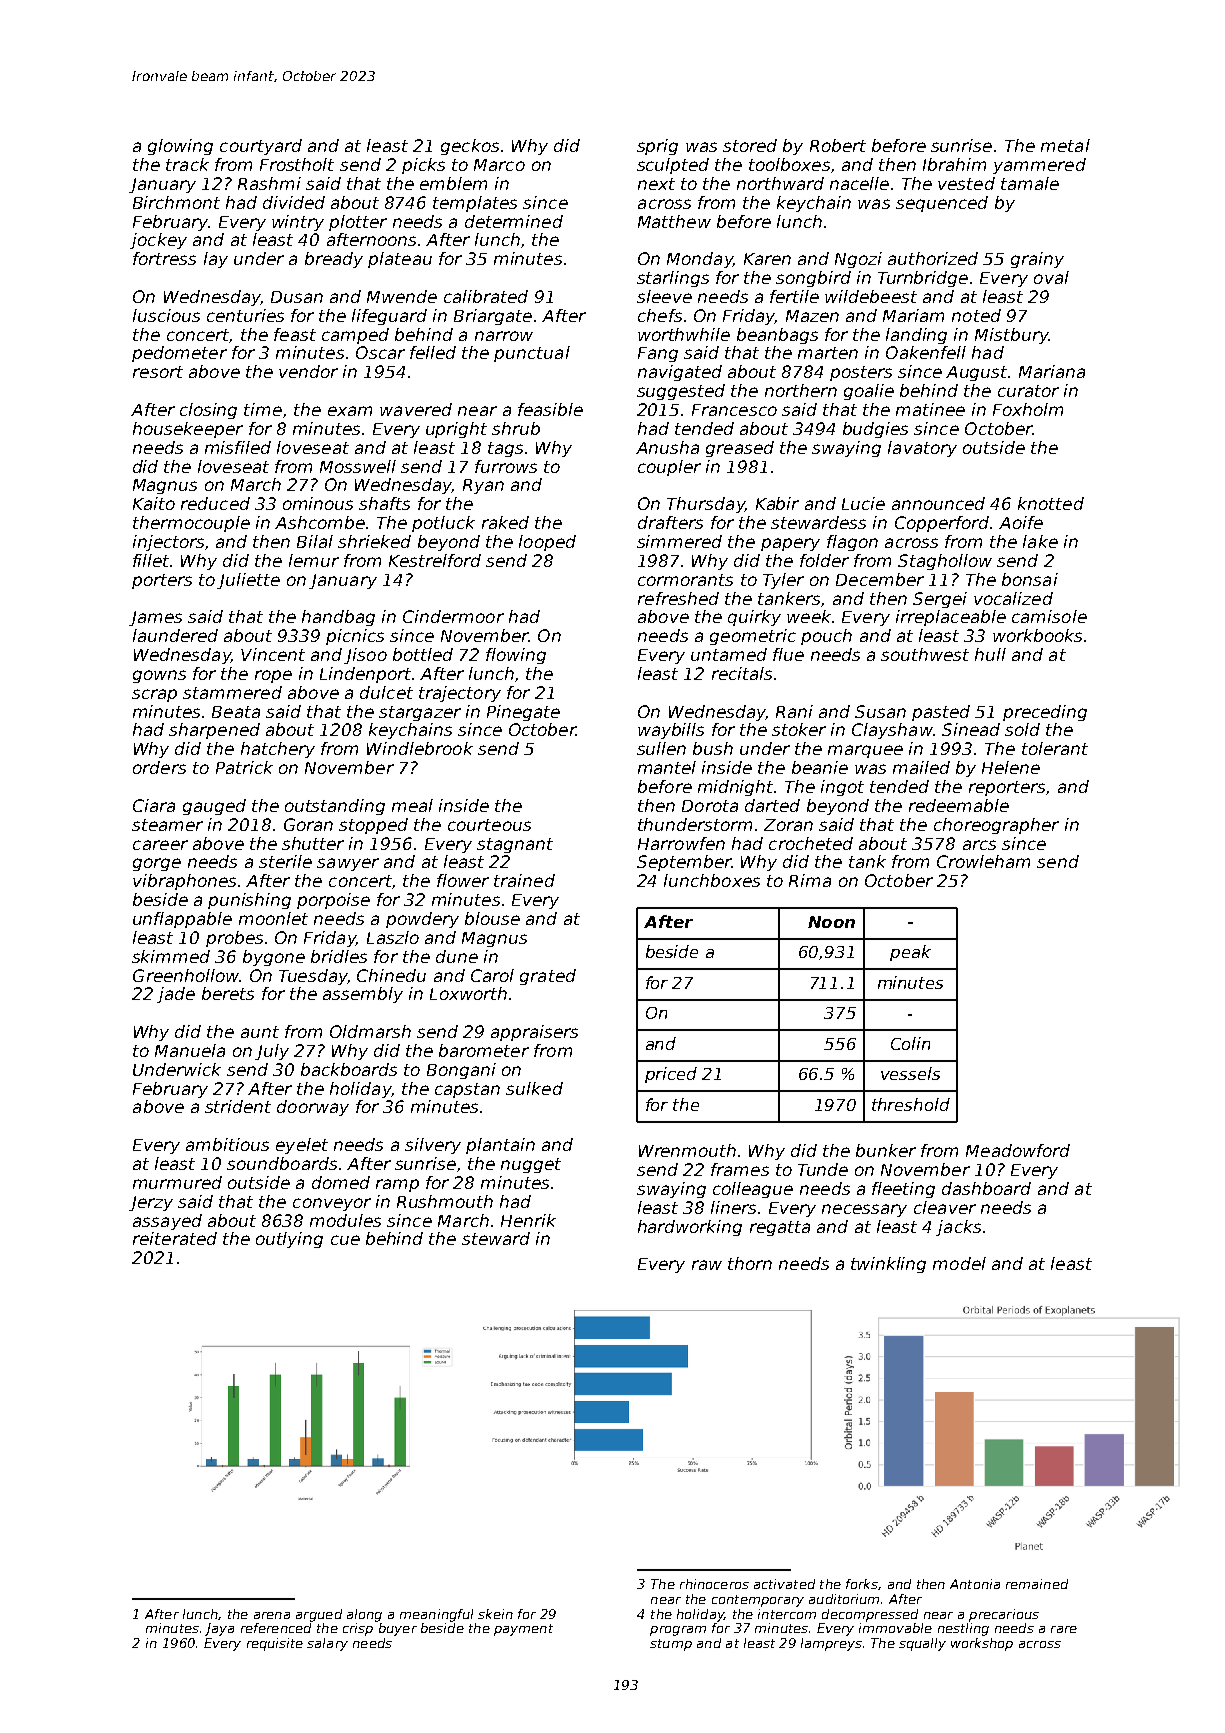  I want to click on flowing, so click(516, 656).
